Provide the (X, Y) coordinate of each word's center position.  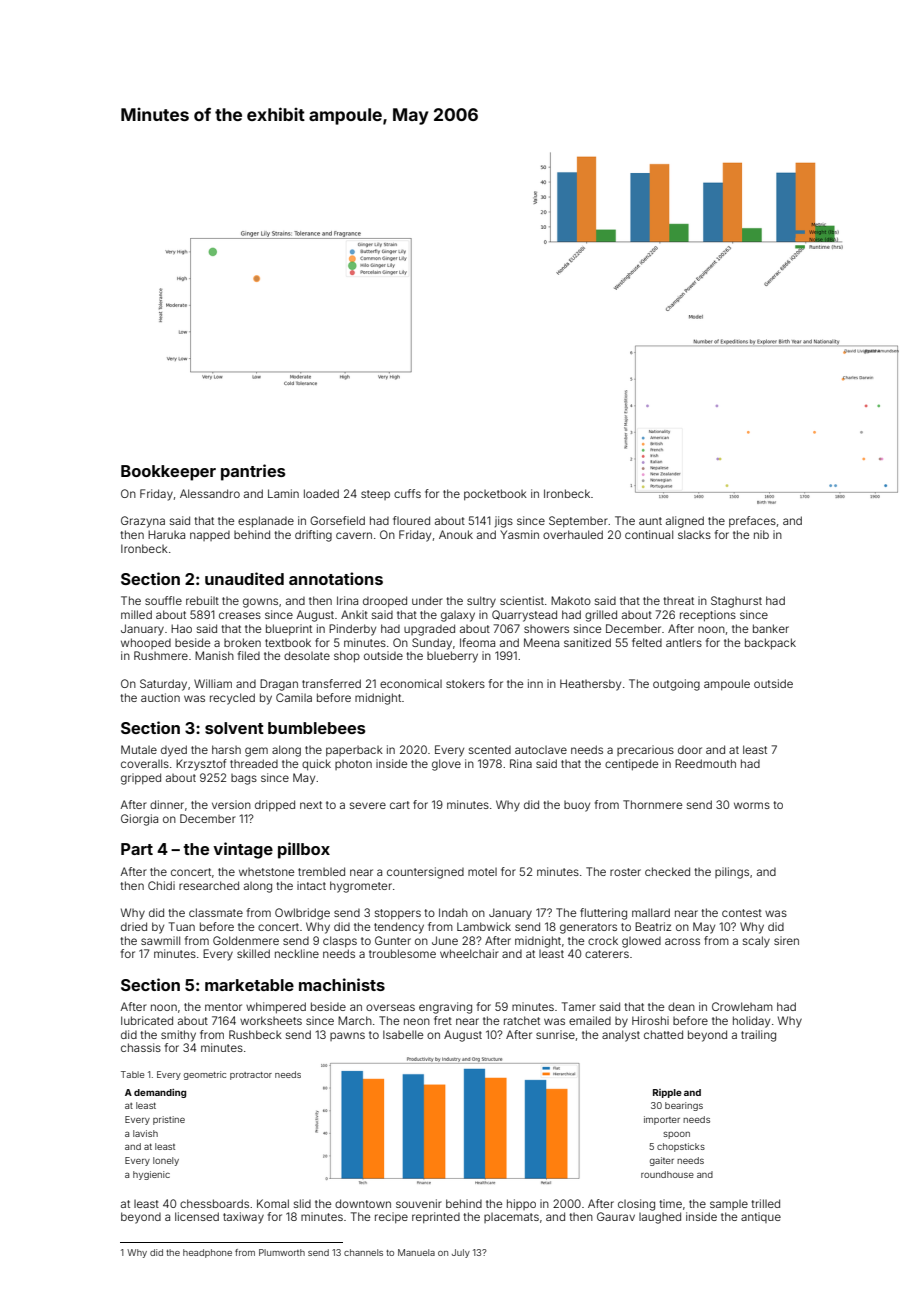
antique (761, 1217)
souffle (163, 600)
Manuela (416, 1252)
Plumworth (282, 1252)
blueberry (452, 657)
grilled (601, 616)
